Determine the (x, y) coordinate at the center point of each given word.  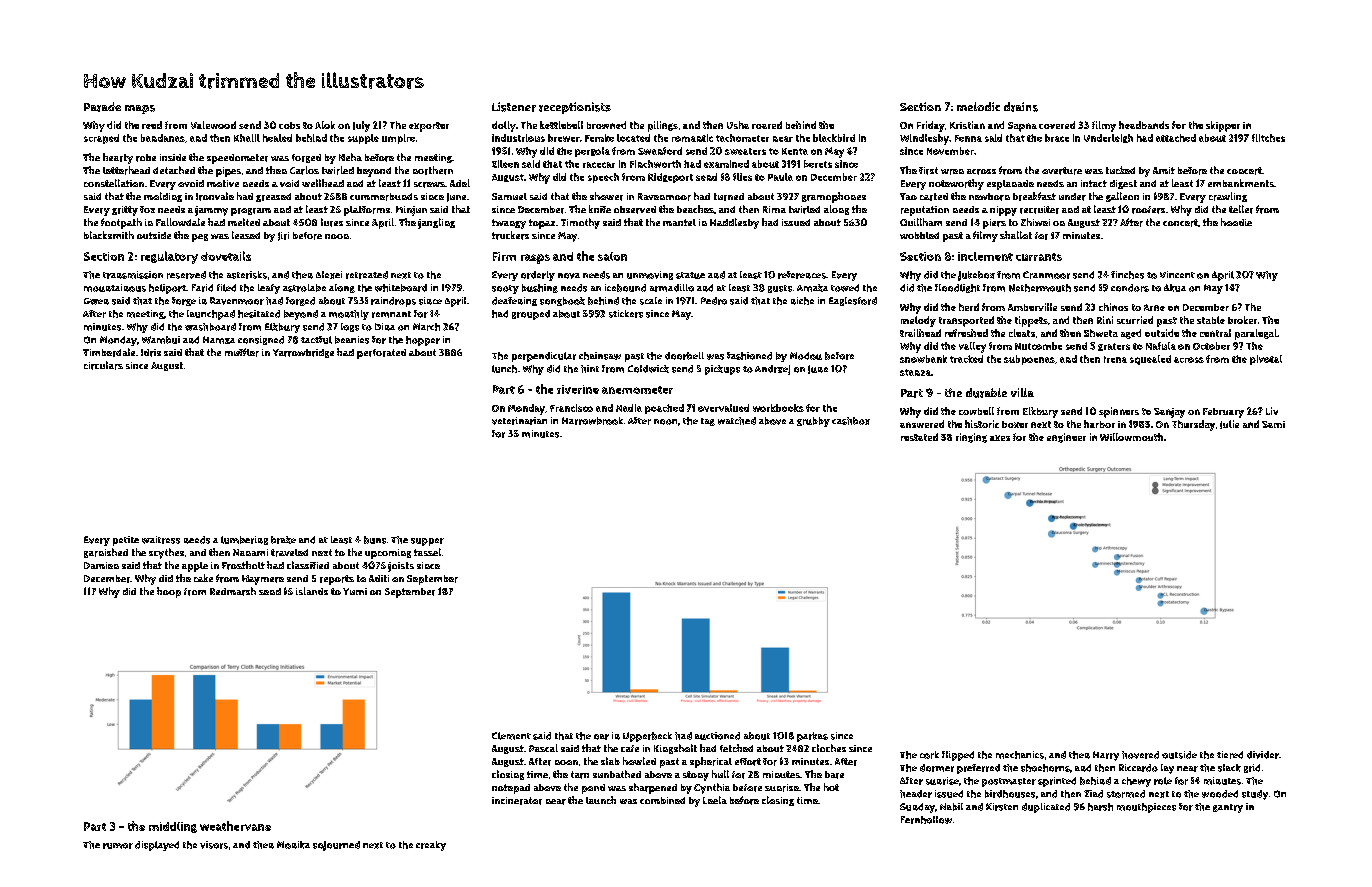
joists (401, 567)
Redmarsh (233, 591)
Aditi (379, 578)
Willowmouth (1131, 437)
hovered (1140, 755)
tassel (427, 552)
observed (635, 210)
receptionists (575, 108)
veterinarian (519, 421)
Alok (325, 125)
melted (244, 222)
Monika (293, 845)
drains (1021, 107)
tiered (1230, 755)
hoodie (1236, 222)
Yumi (355, 591)
